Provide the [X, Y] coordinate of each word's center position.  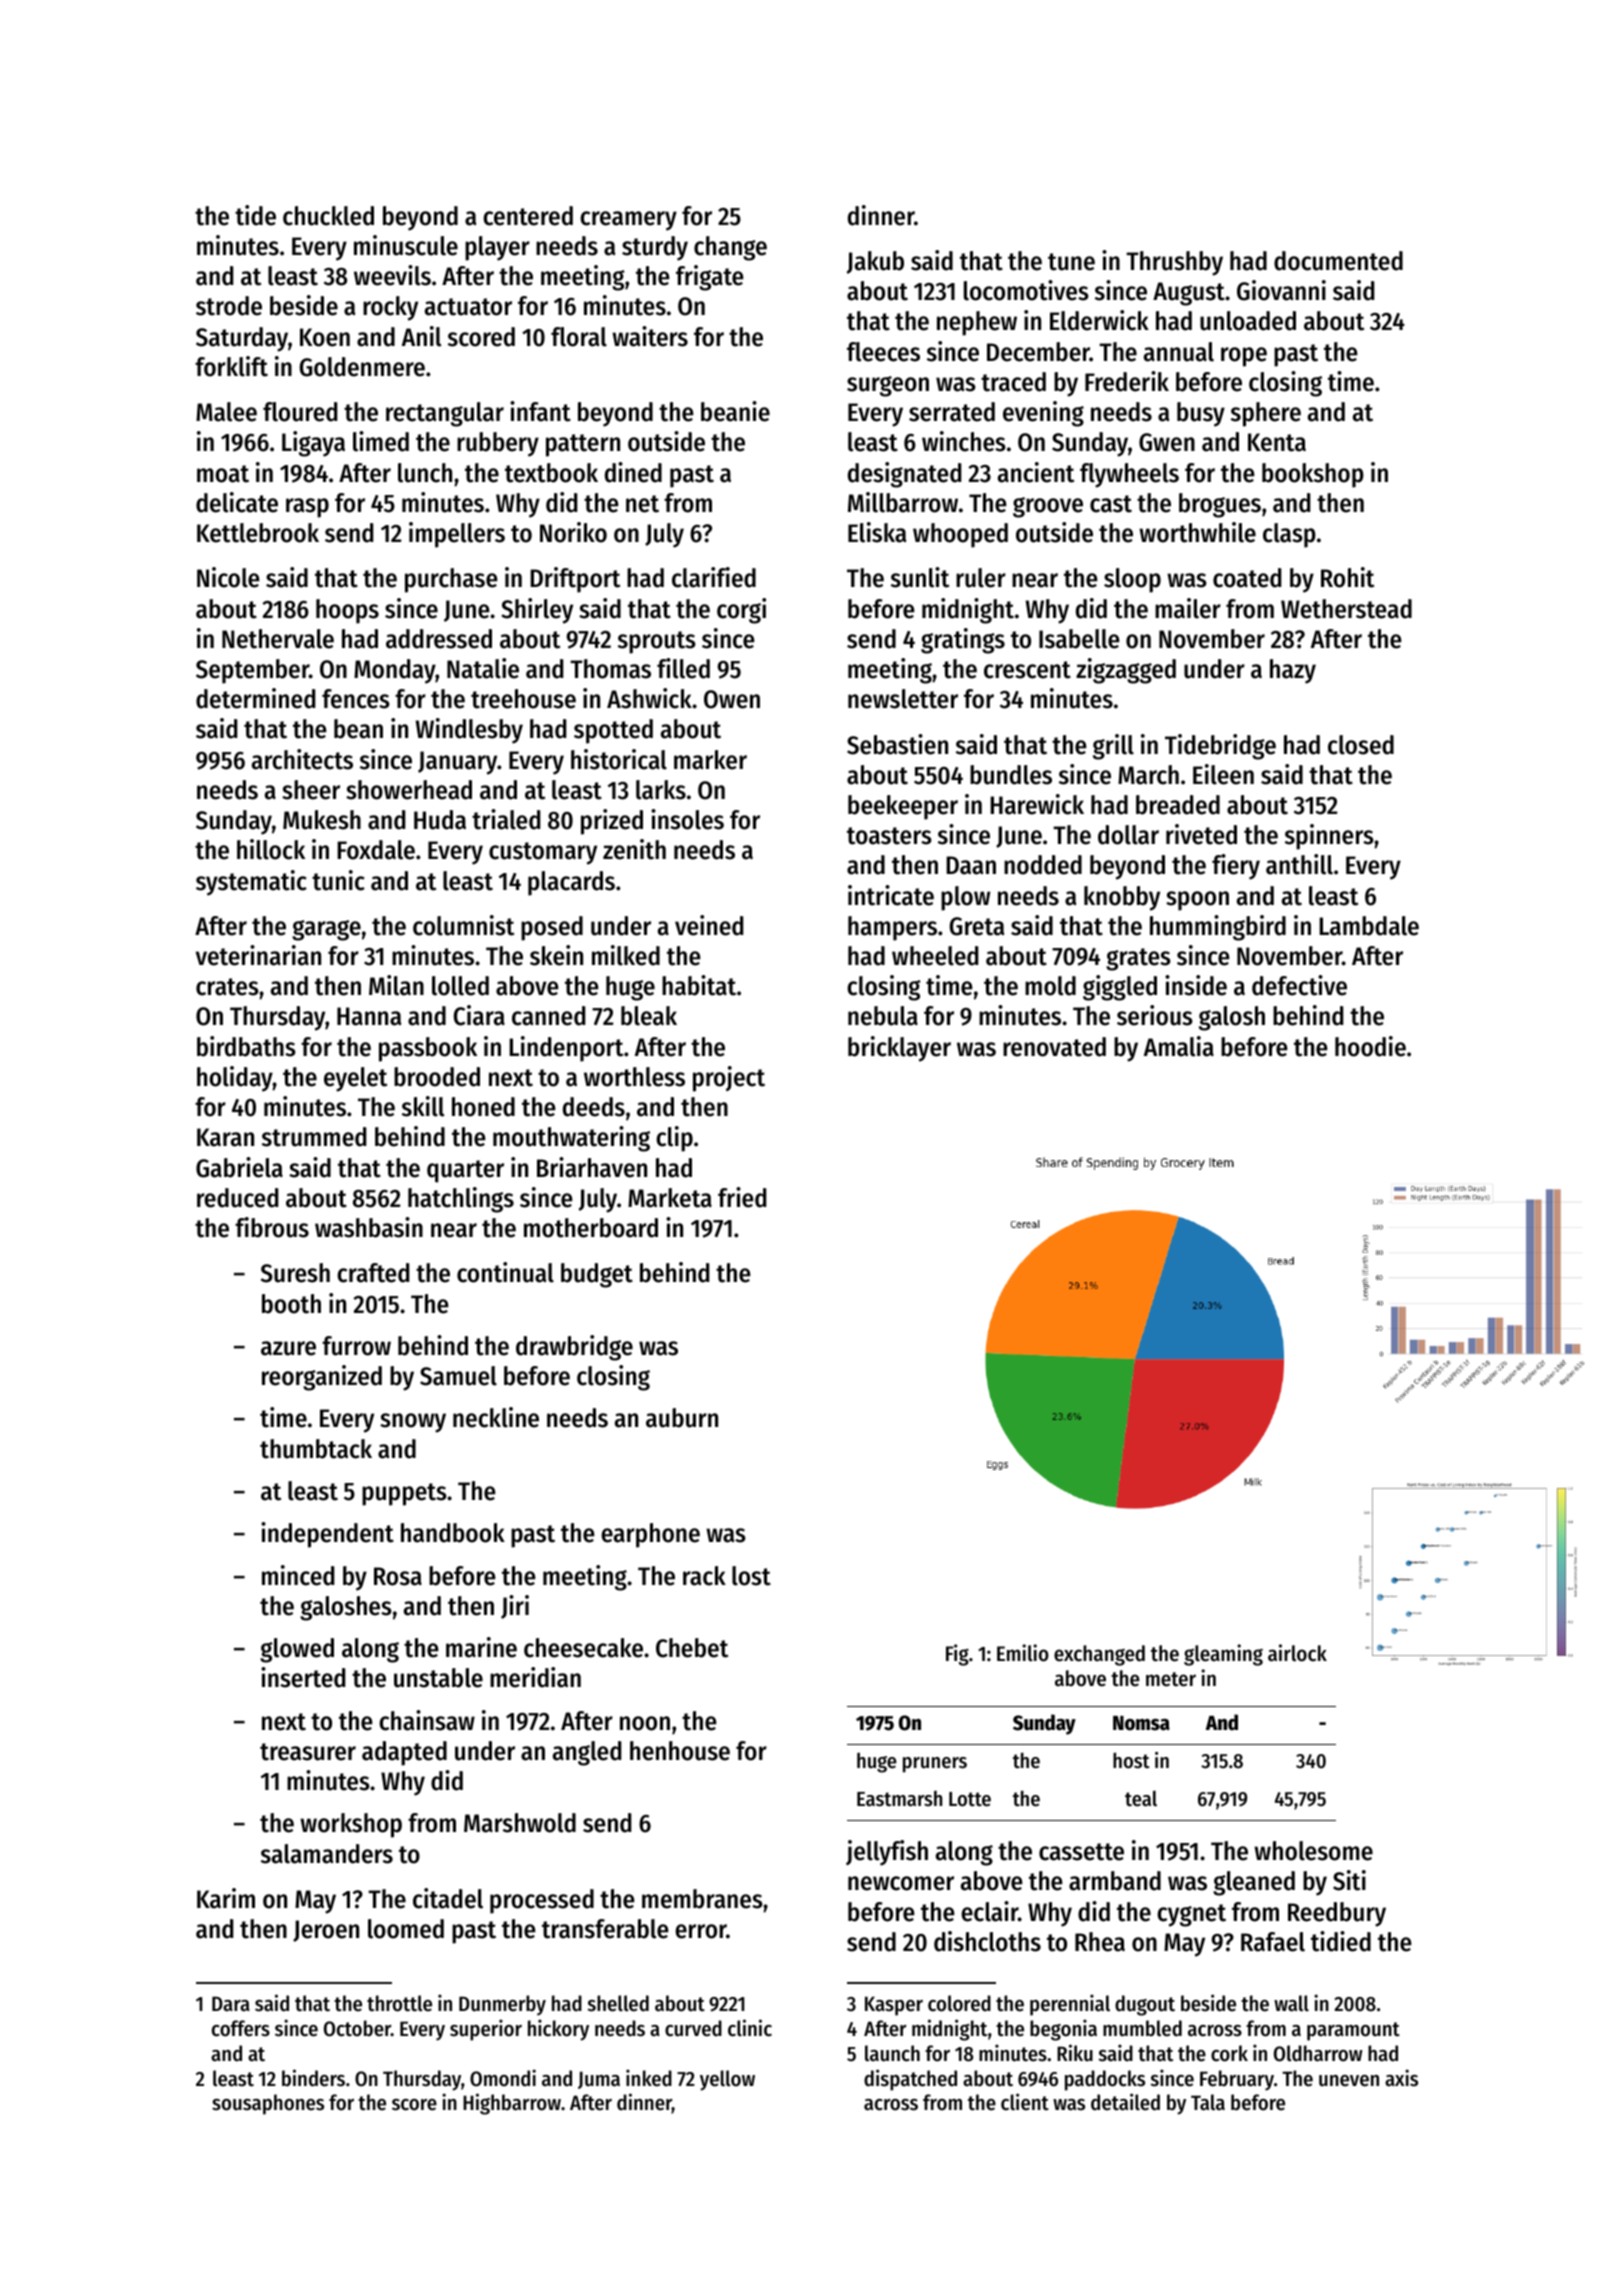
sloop [1132, 580]
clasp [1289, 535]
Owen [732, 699]
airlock [1297, 1653]
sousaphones [268, 2104]
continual [505, 1272]
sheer [311, 790]
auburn [682, 1418]
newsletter [903, 699]
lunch [425, 473]
